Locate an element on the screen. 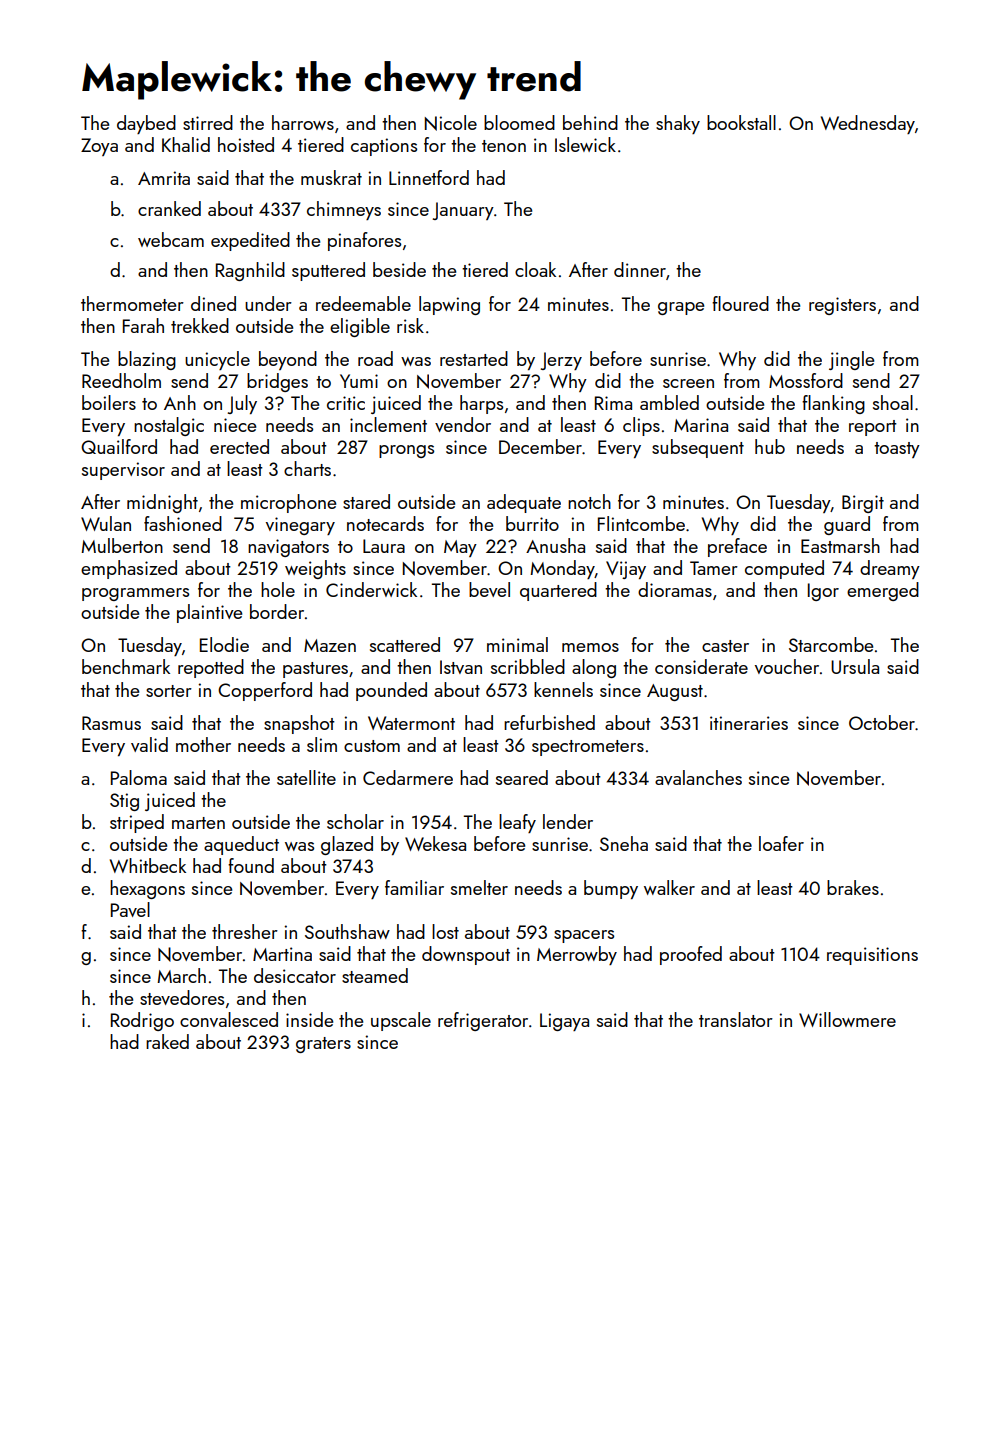  Istvan is located at coordinates (461, 667).
